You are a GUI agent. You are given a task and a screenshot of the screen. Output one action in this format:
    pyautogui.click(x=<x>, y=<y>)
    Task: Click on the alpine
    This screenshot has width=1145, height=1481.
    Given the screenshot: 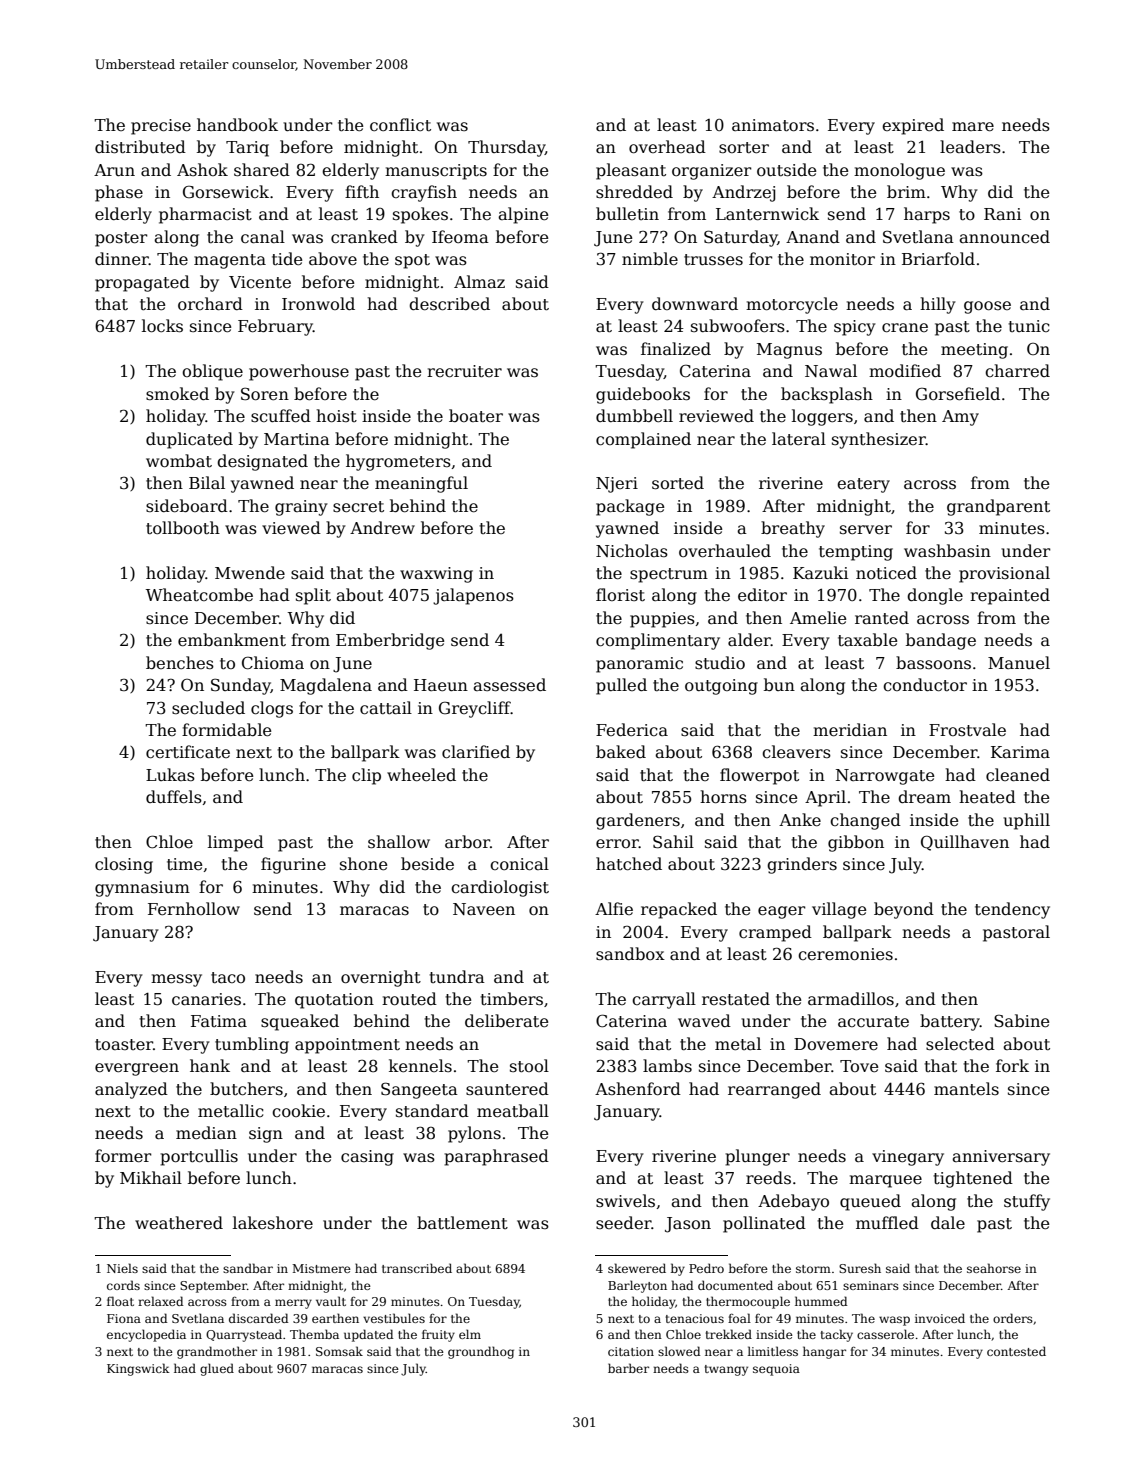 What is the action you would take?
    pyautogui.click(x=523, y=215)
